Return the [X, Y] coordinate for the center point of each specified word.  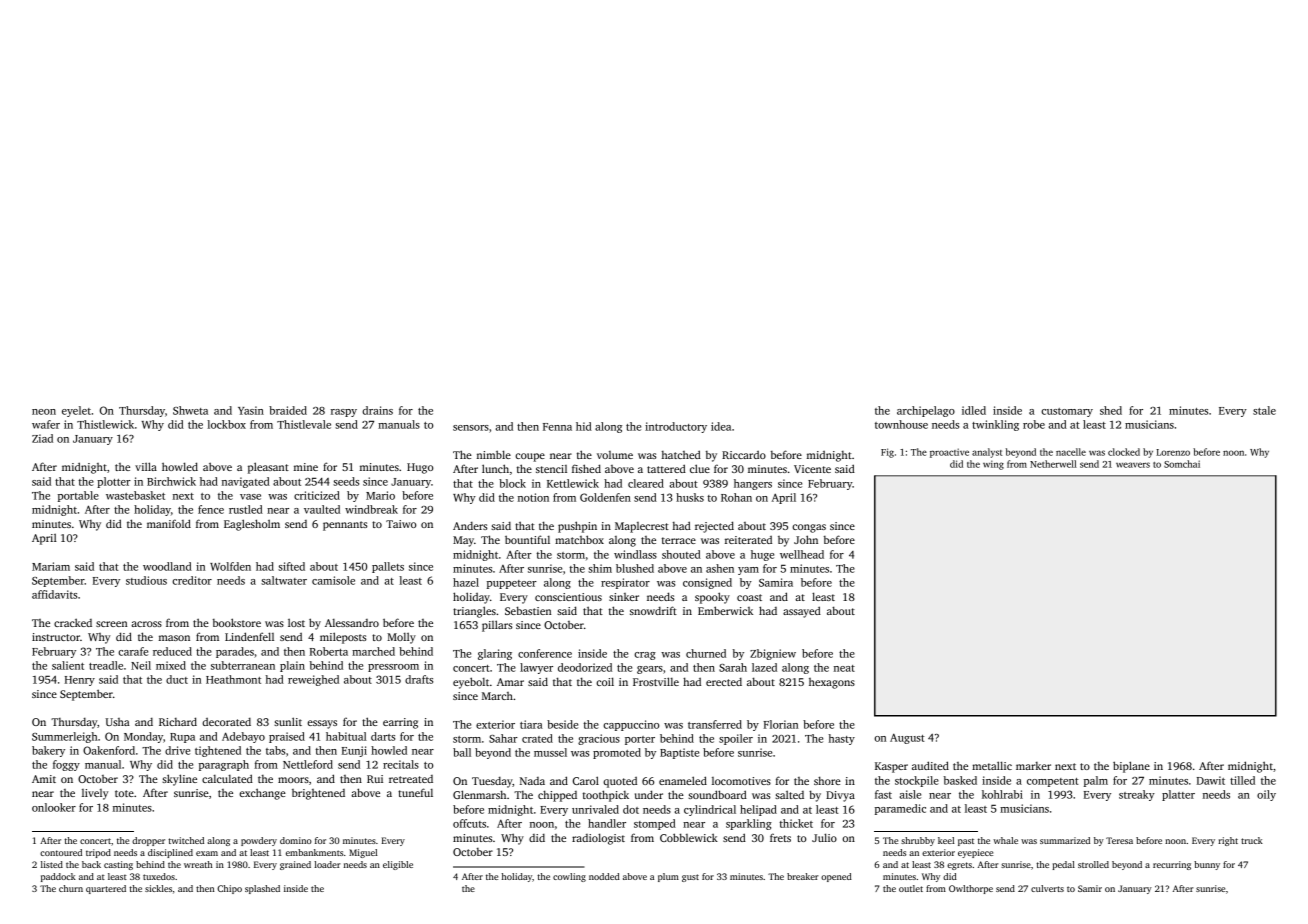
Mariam [51, 566]
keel [946, 840]
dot [631, 809]
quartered [106, 889]
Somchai [1182, 464]
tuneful [415, 792]
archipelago [926, 411]
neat [844, 668]
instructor [56, 637]
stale [1264, 410]
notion [533, 497]
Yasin [251, 410]
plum [668, 877]
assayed [802, 612]
